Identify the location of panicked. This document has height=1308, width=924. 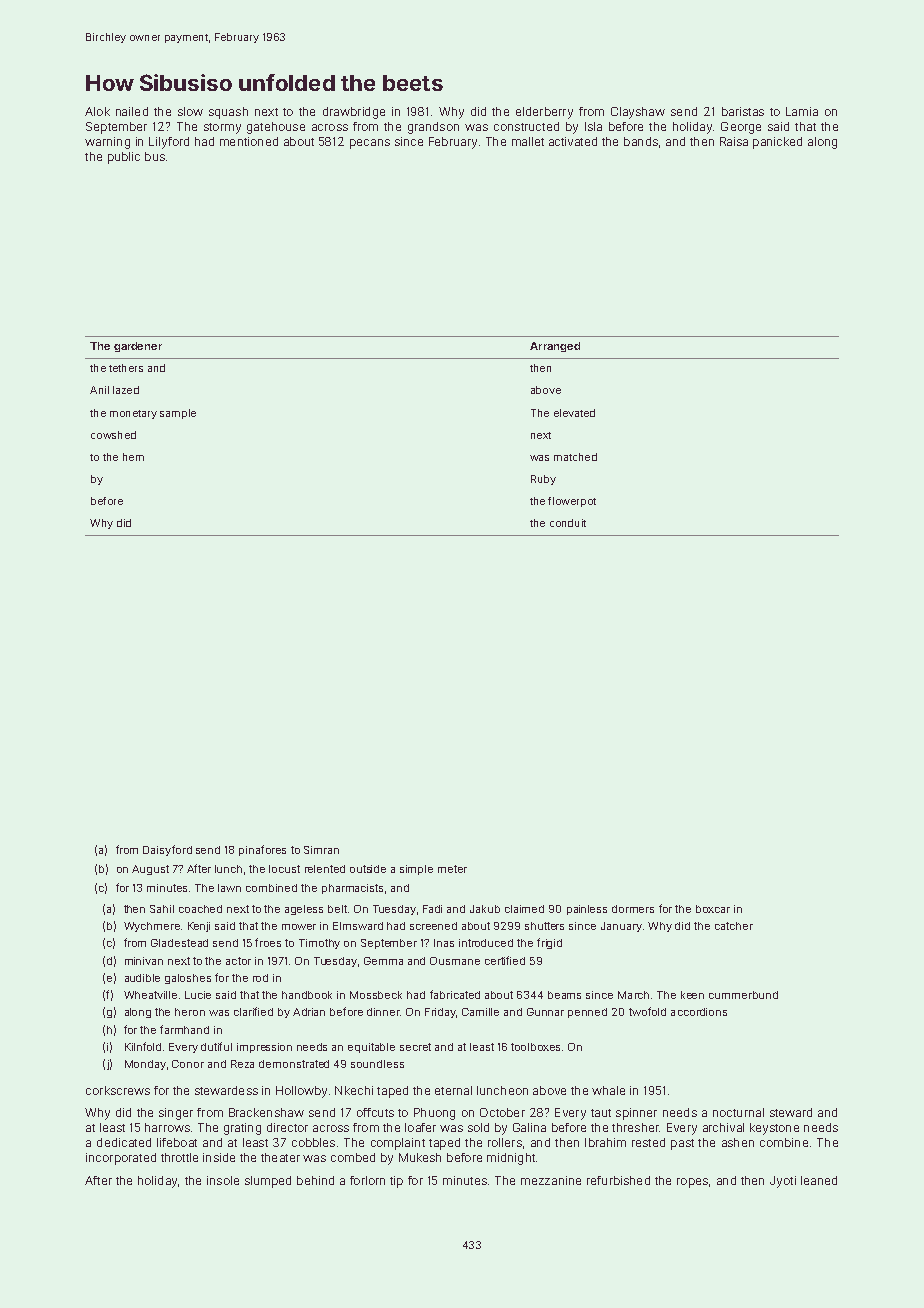
(777, 143).
